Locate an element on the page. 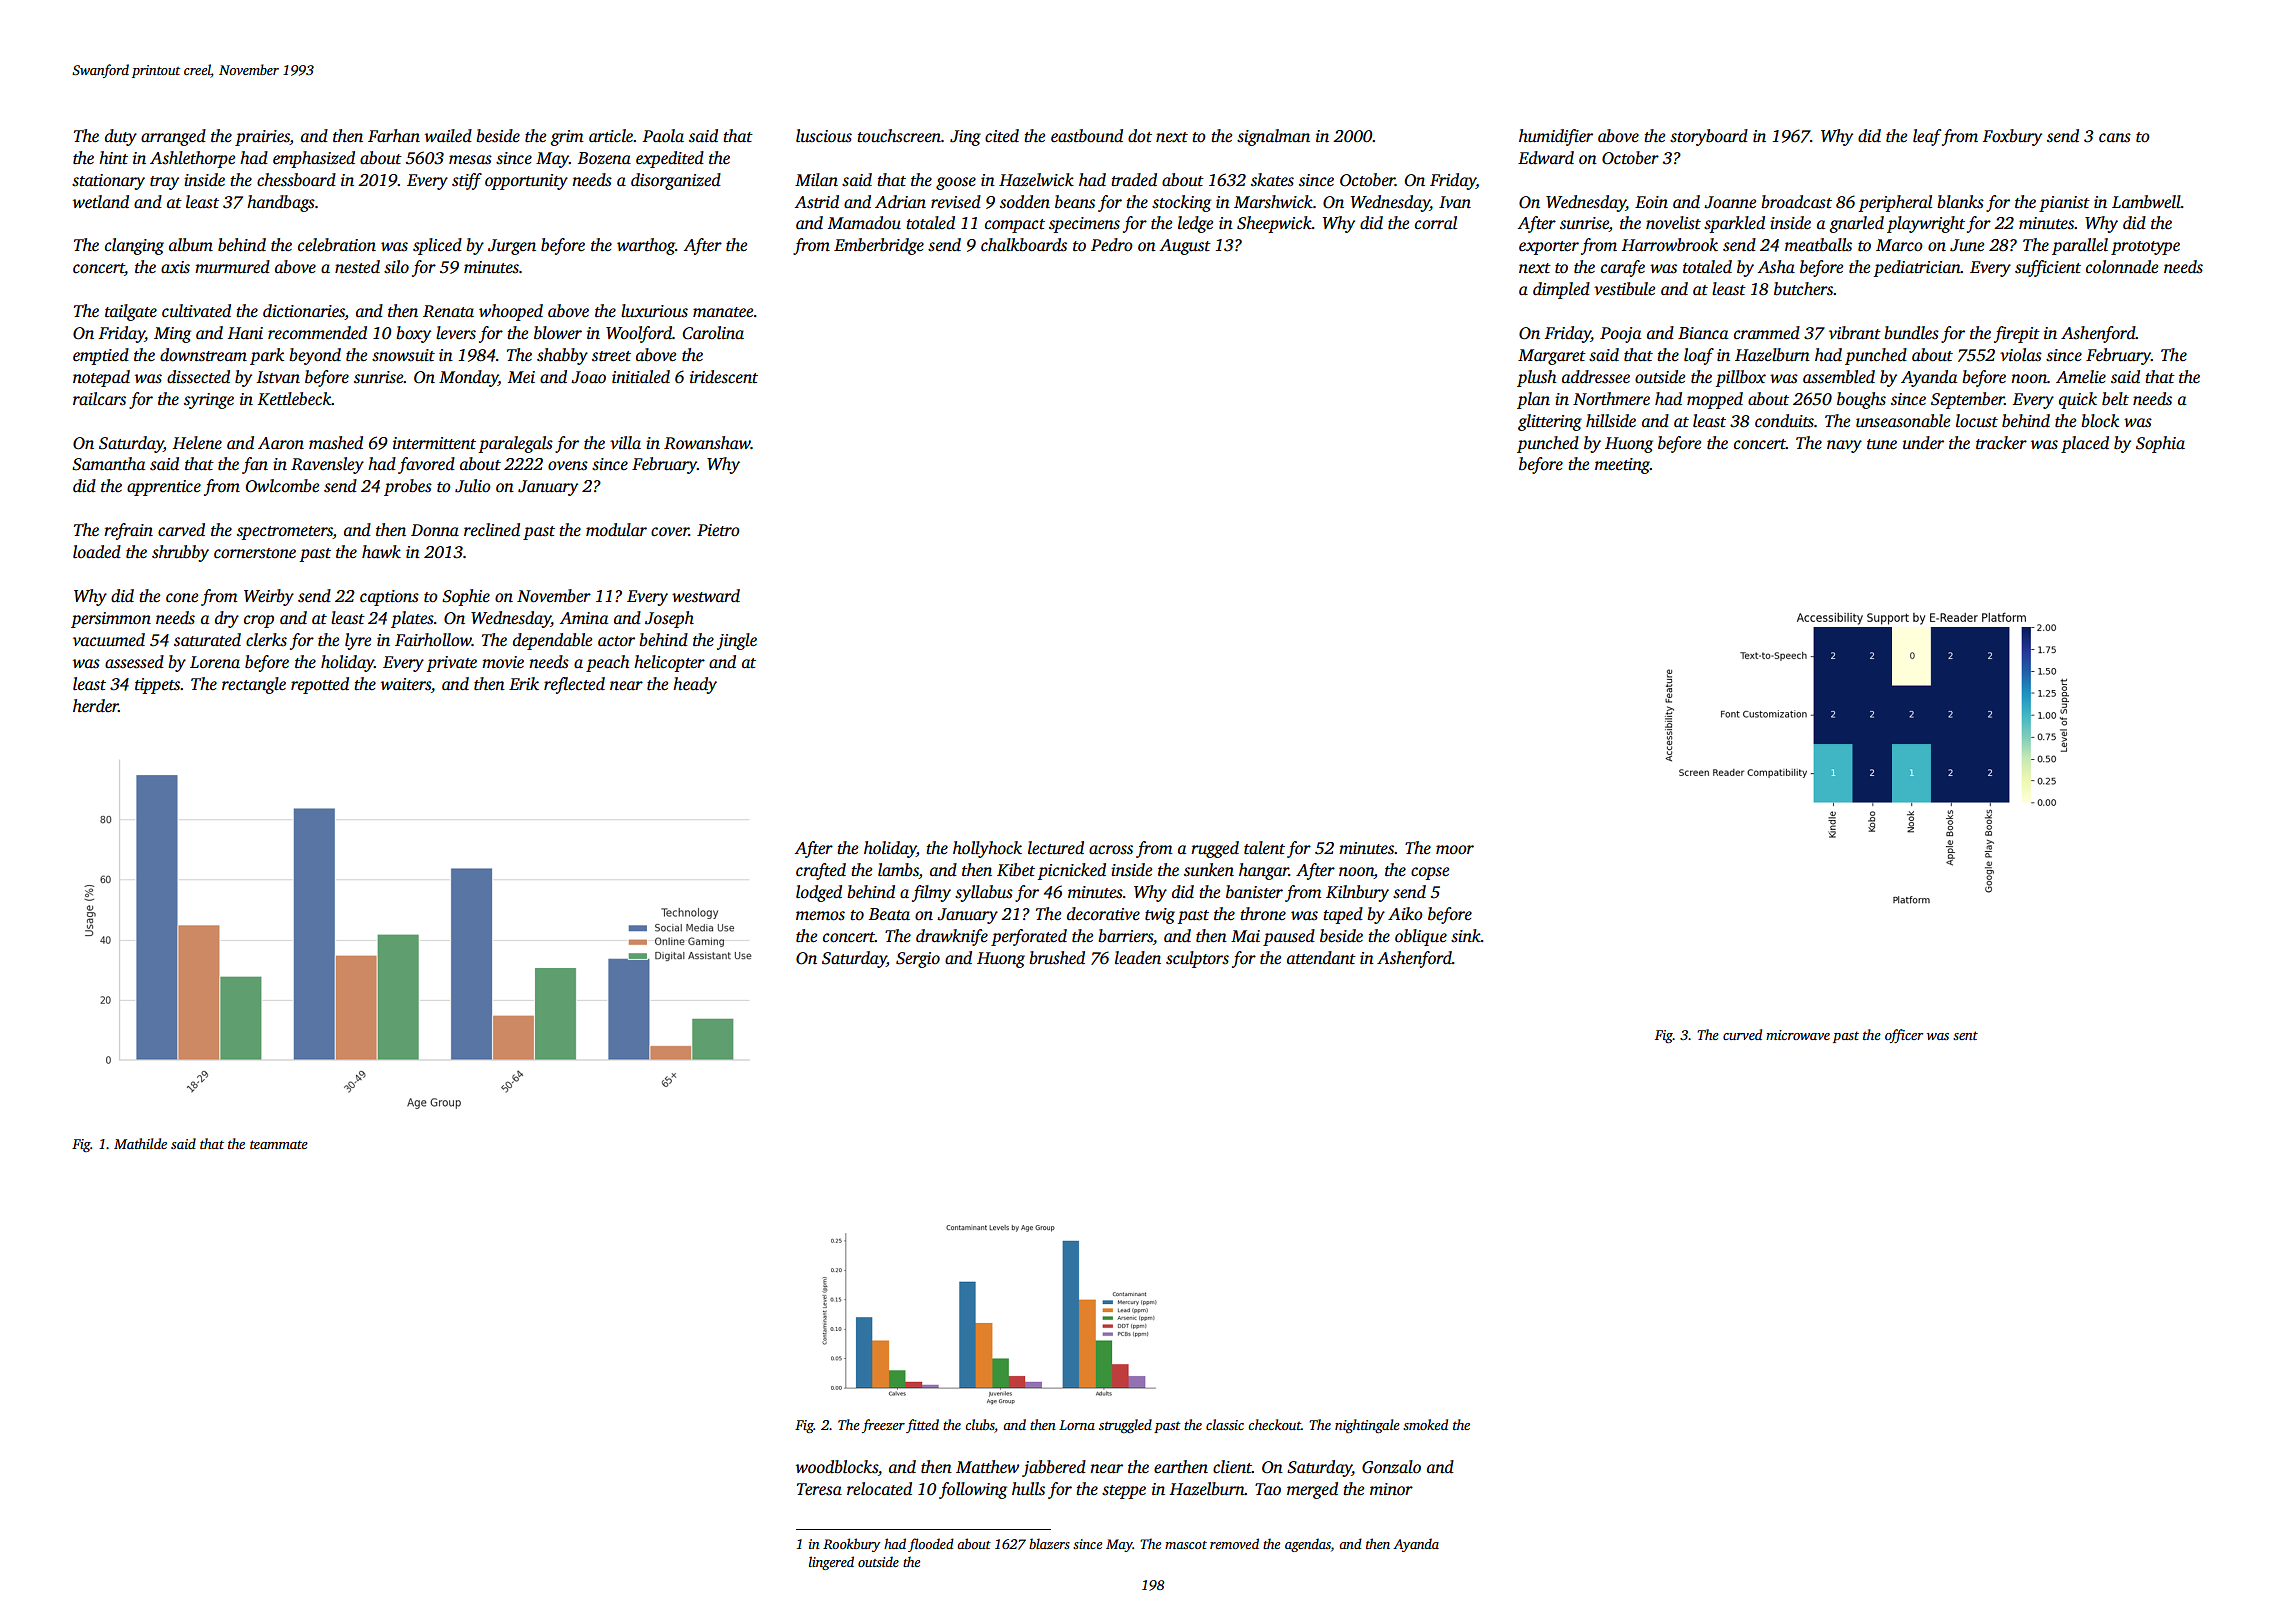  herder is located at coordinates (96, 706).
